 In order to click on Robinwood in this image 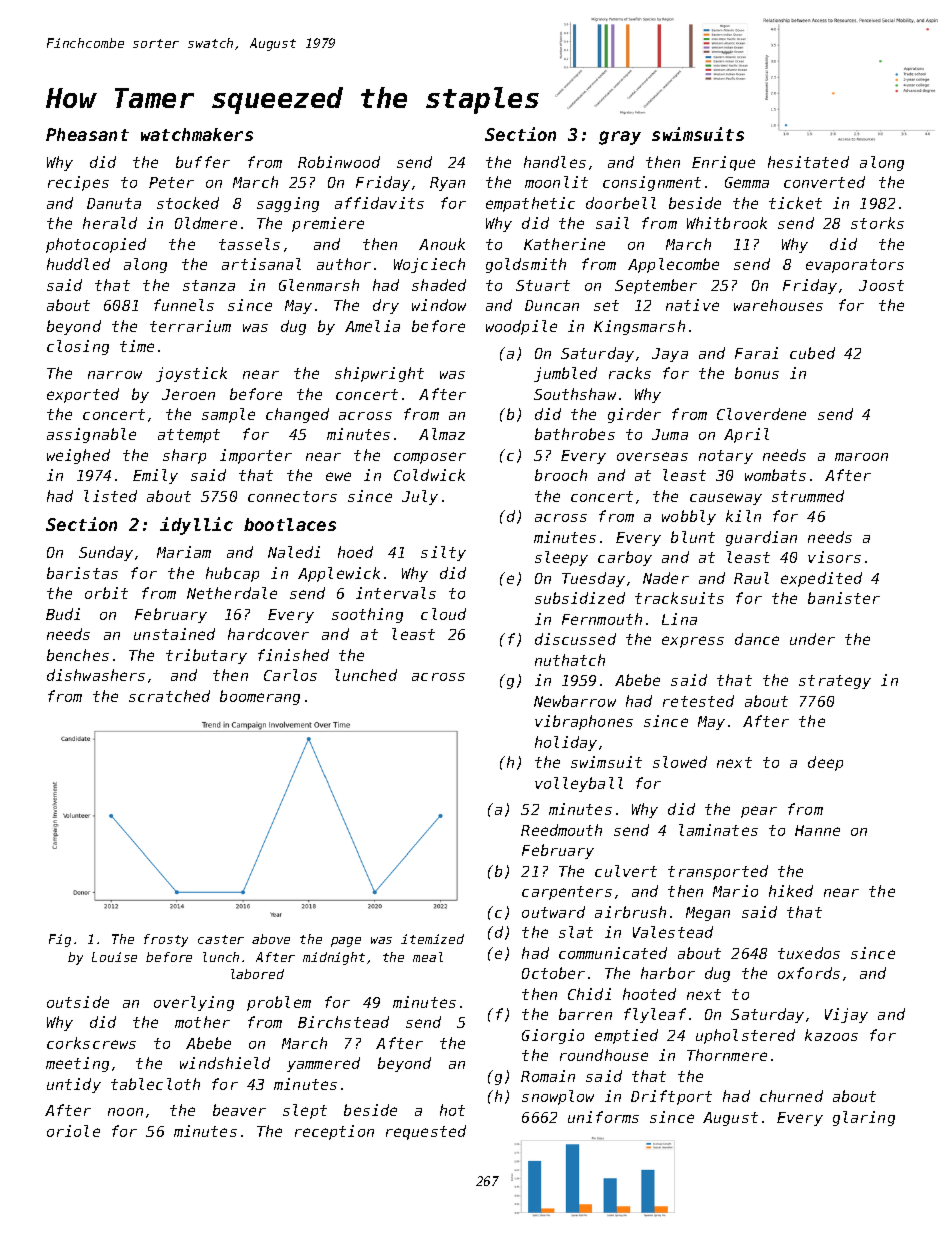, I will do `click(339, 162)`.
